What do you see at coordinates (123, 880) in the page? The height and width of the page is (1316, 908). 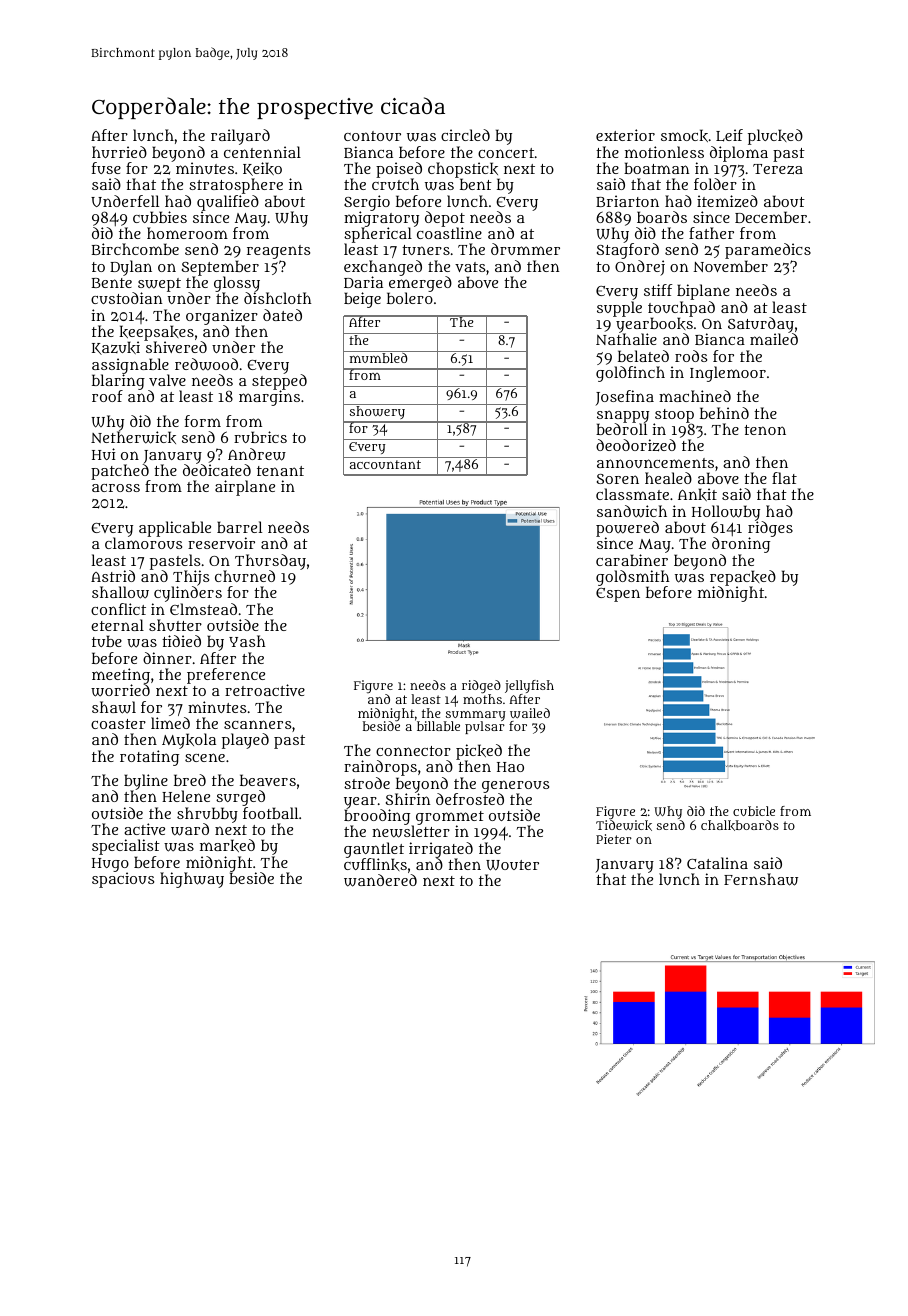 I see `spacious` at bounding box center [123, 880].
